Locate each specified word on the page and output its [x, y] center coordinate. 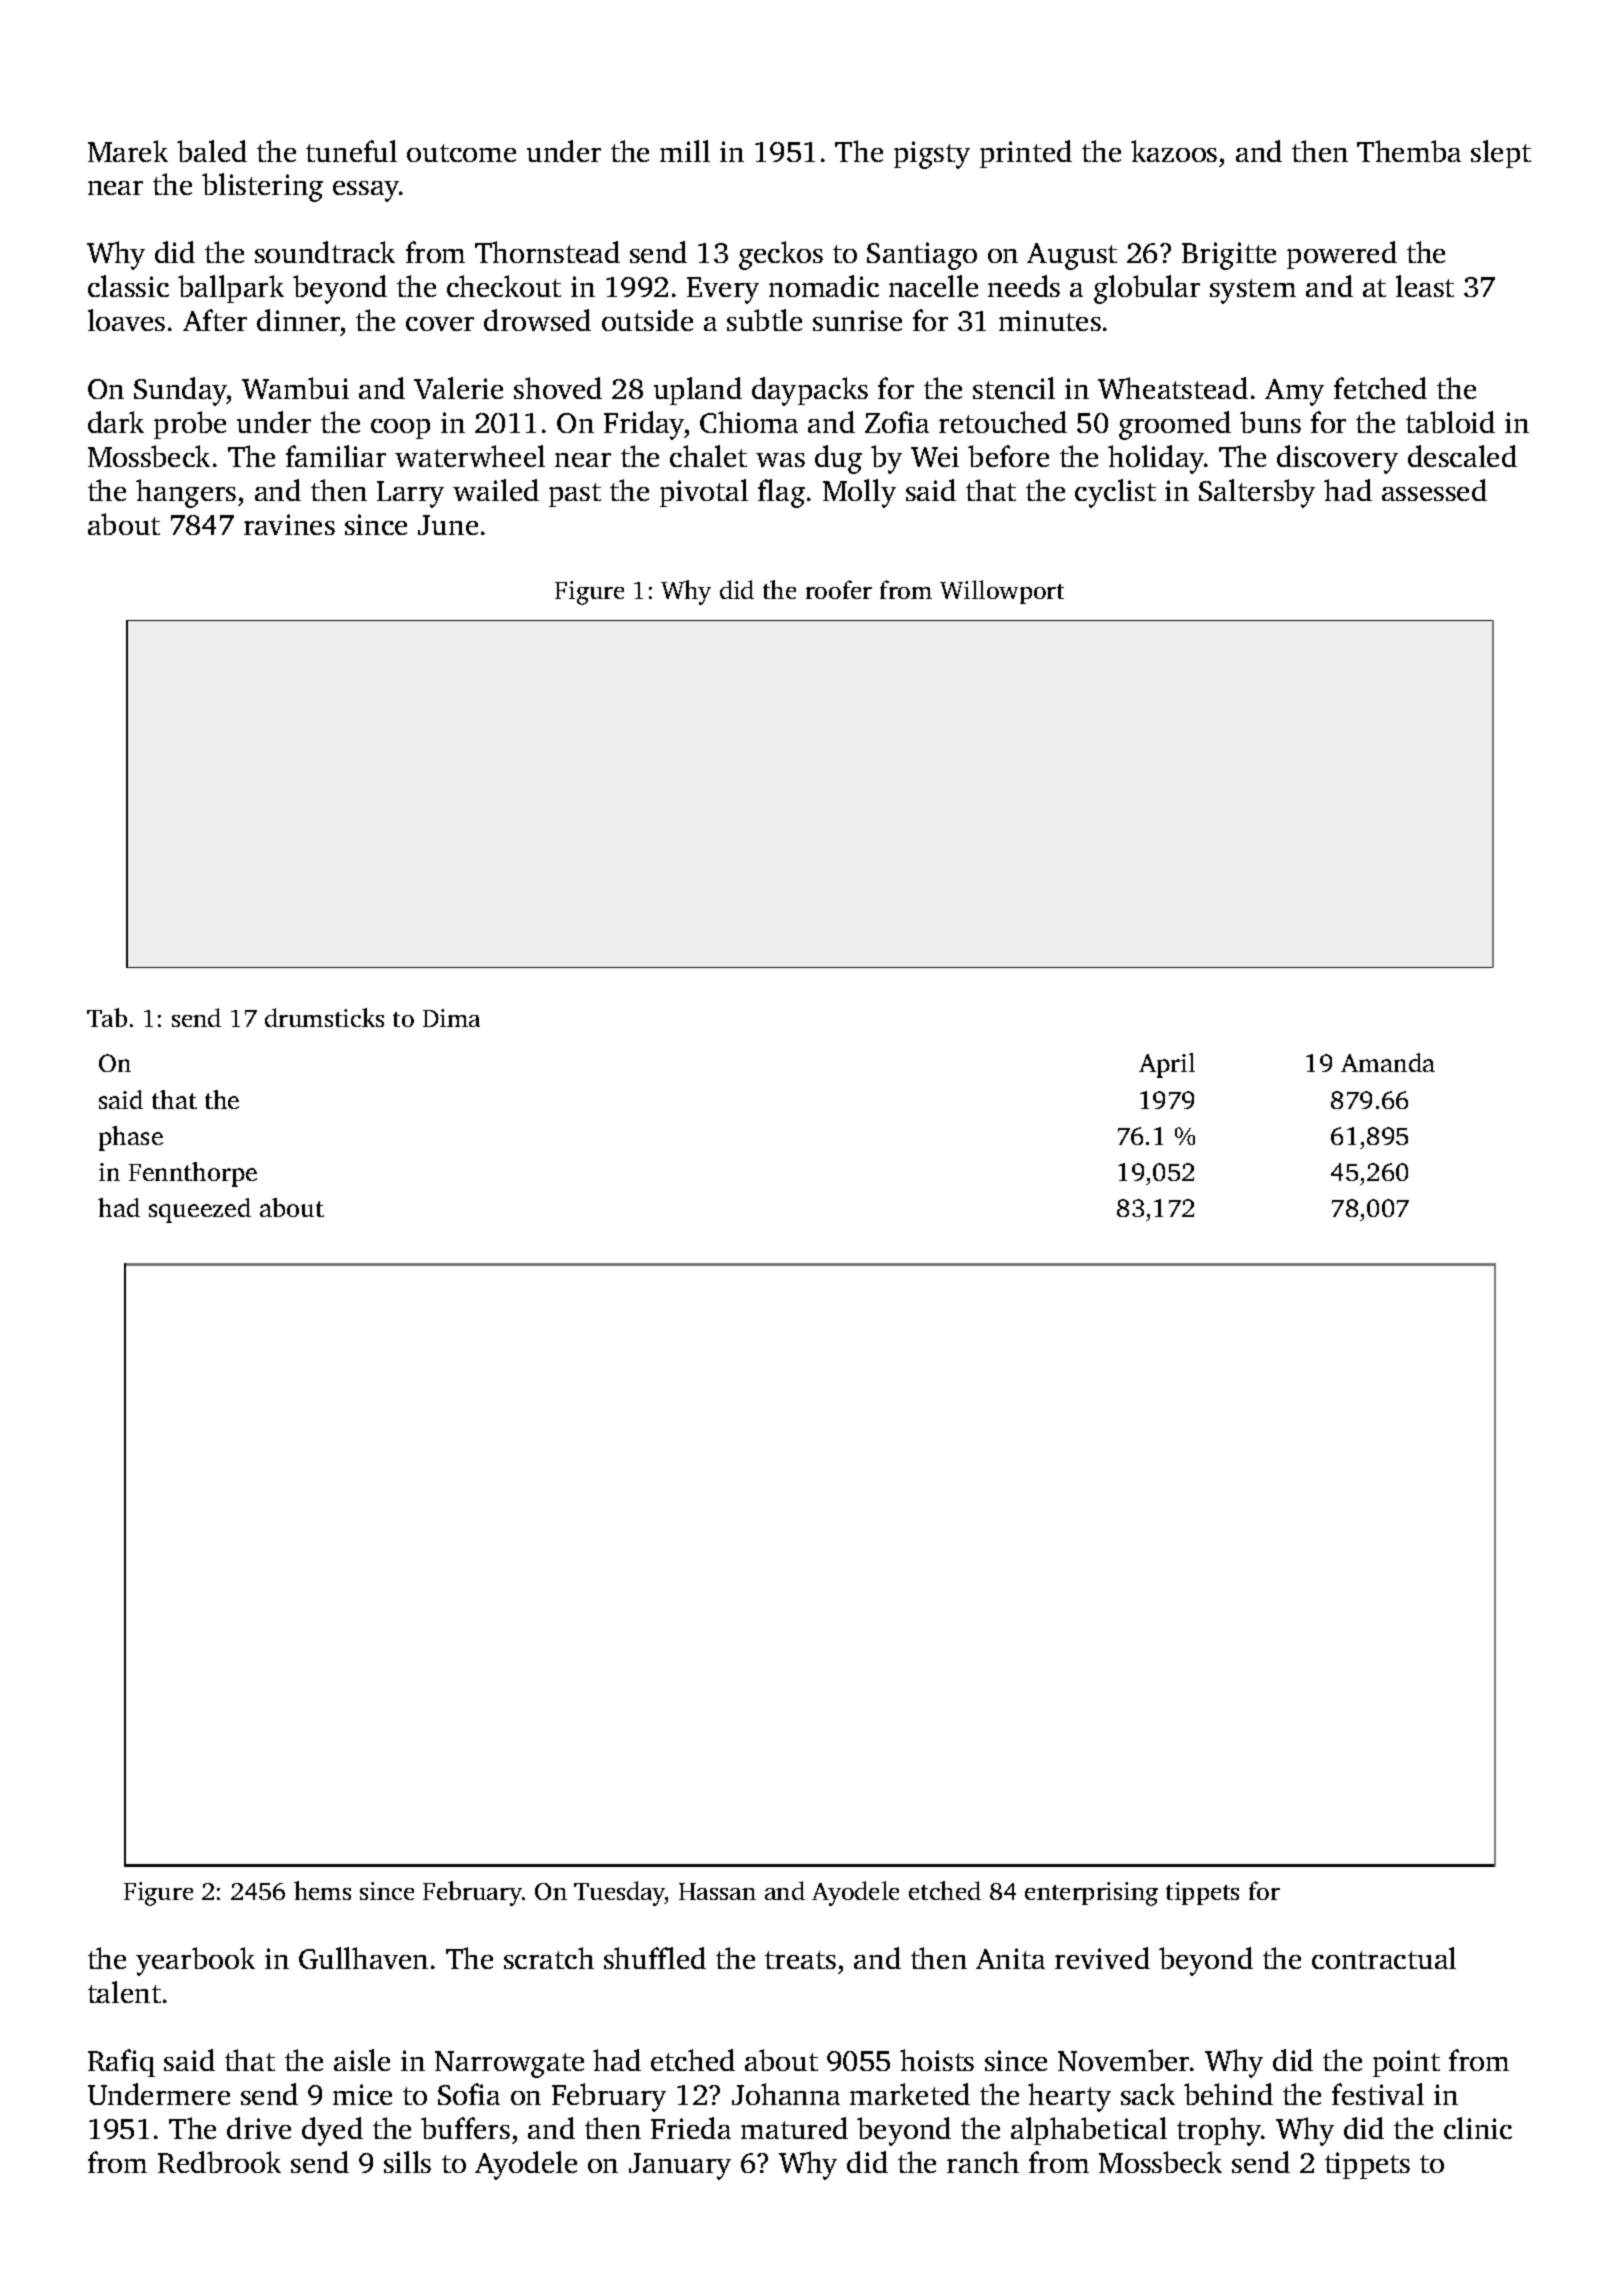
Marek [128, 151]
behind [1228, 2094]
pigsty [932, 155]
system [1253, 291]
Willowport [1002, 592]
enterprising [1091, 1894]
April [1167, 1065]
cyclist [1115, 493]
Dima [451, 1018]
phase [131, 1138]
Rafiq [121, 2063]
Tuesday [619, 1893]
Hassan [717, 1891]
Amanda [1388, 1062]
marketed [910, 2094]
